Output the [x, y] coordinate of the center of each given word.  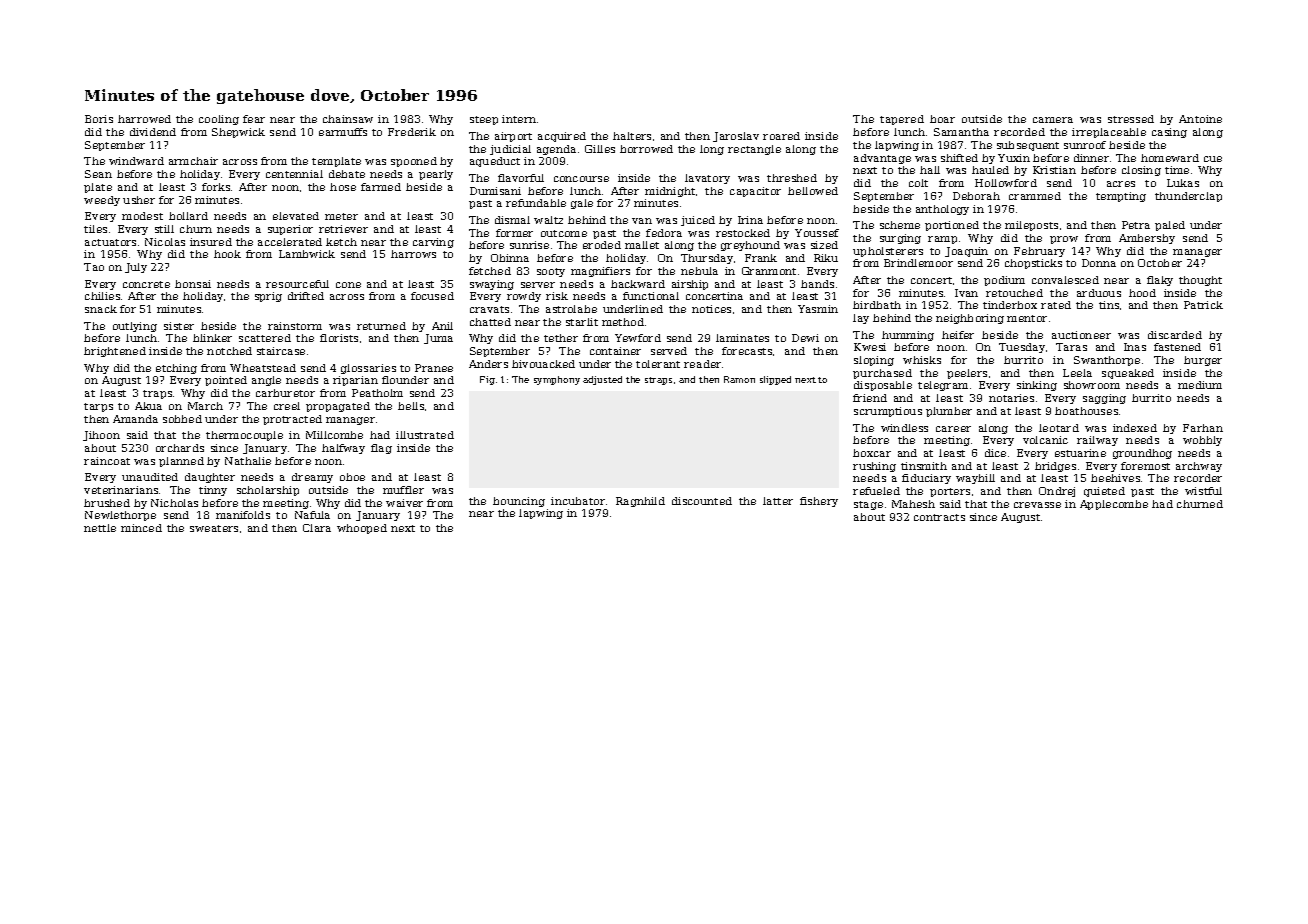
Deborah [976, 196]
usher [139, 200]
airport [513, 137]
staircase [281, 351]
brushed [107, 503]
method [623, 322]
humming [908, 336]
